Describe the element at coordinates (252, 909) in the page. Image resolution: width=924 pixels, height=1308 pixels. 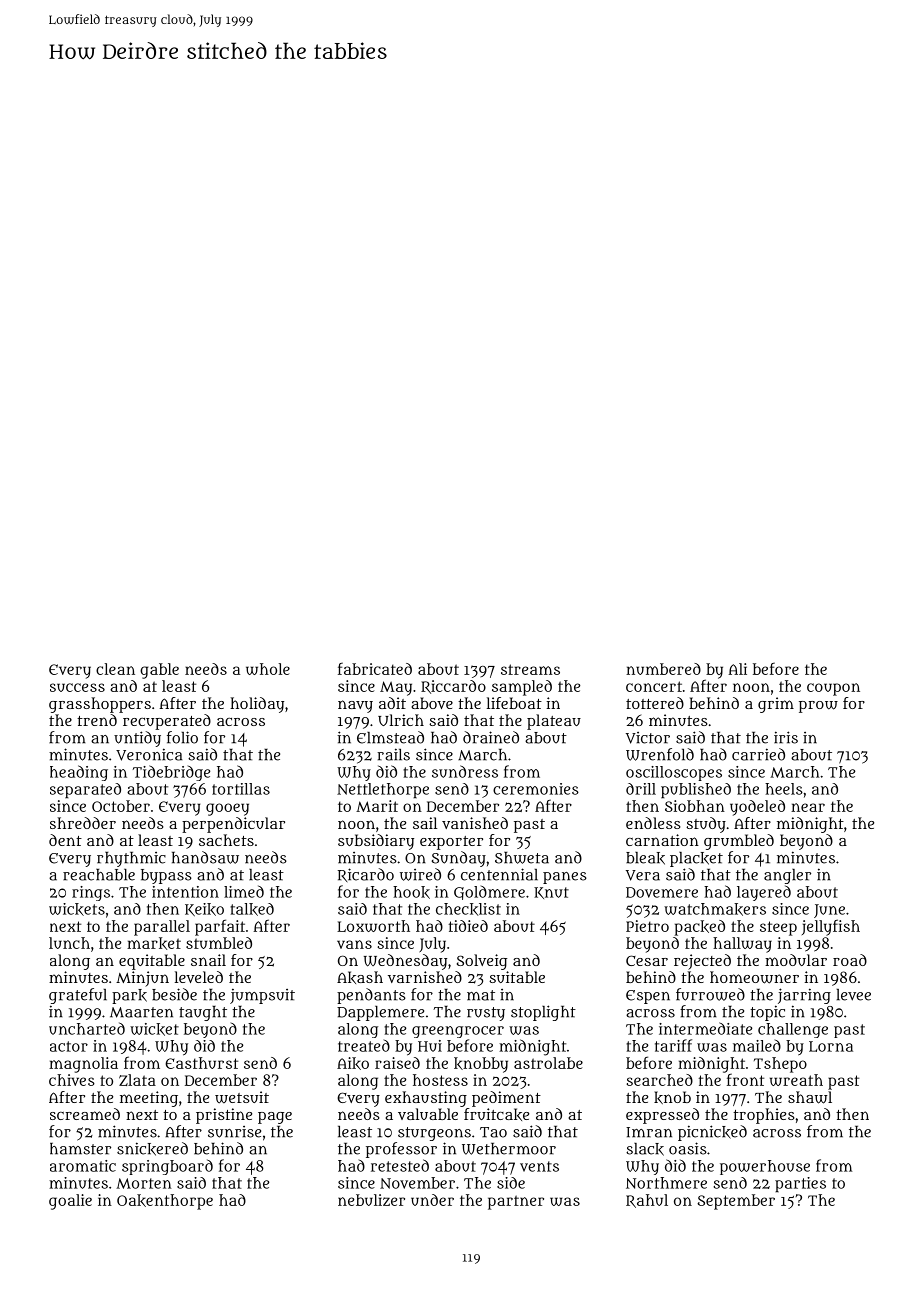
I see `talked` at that location.
